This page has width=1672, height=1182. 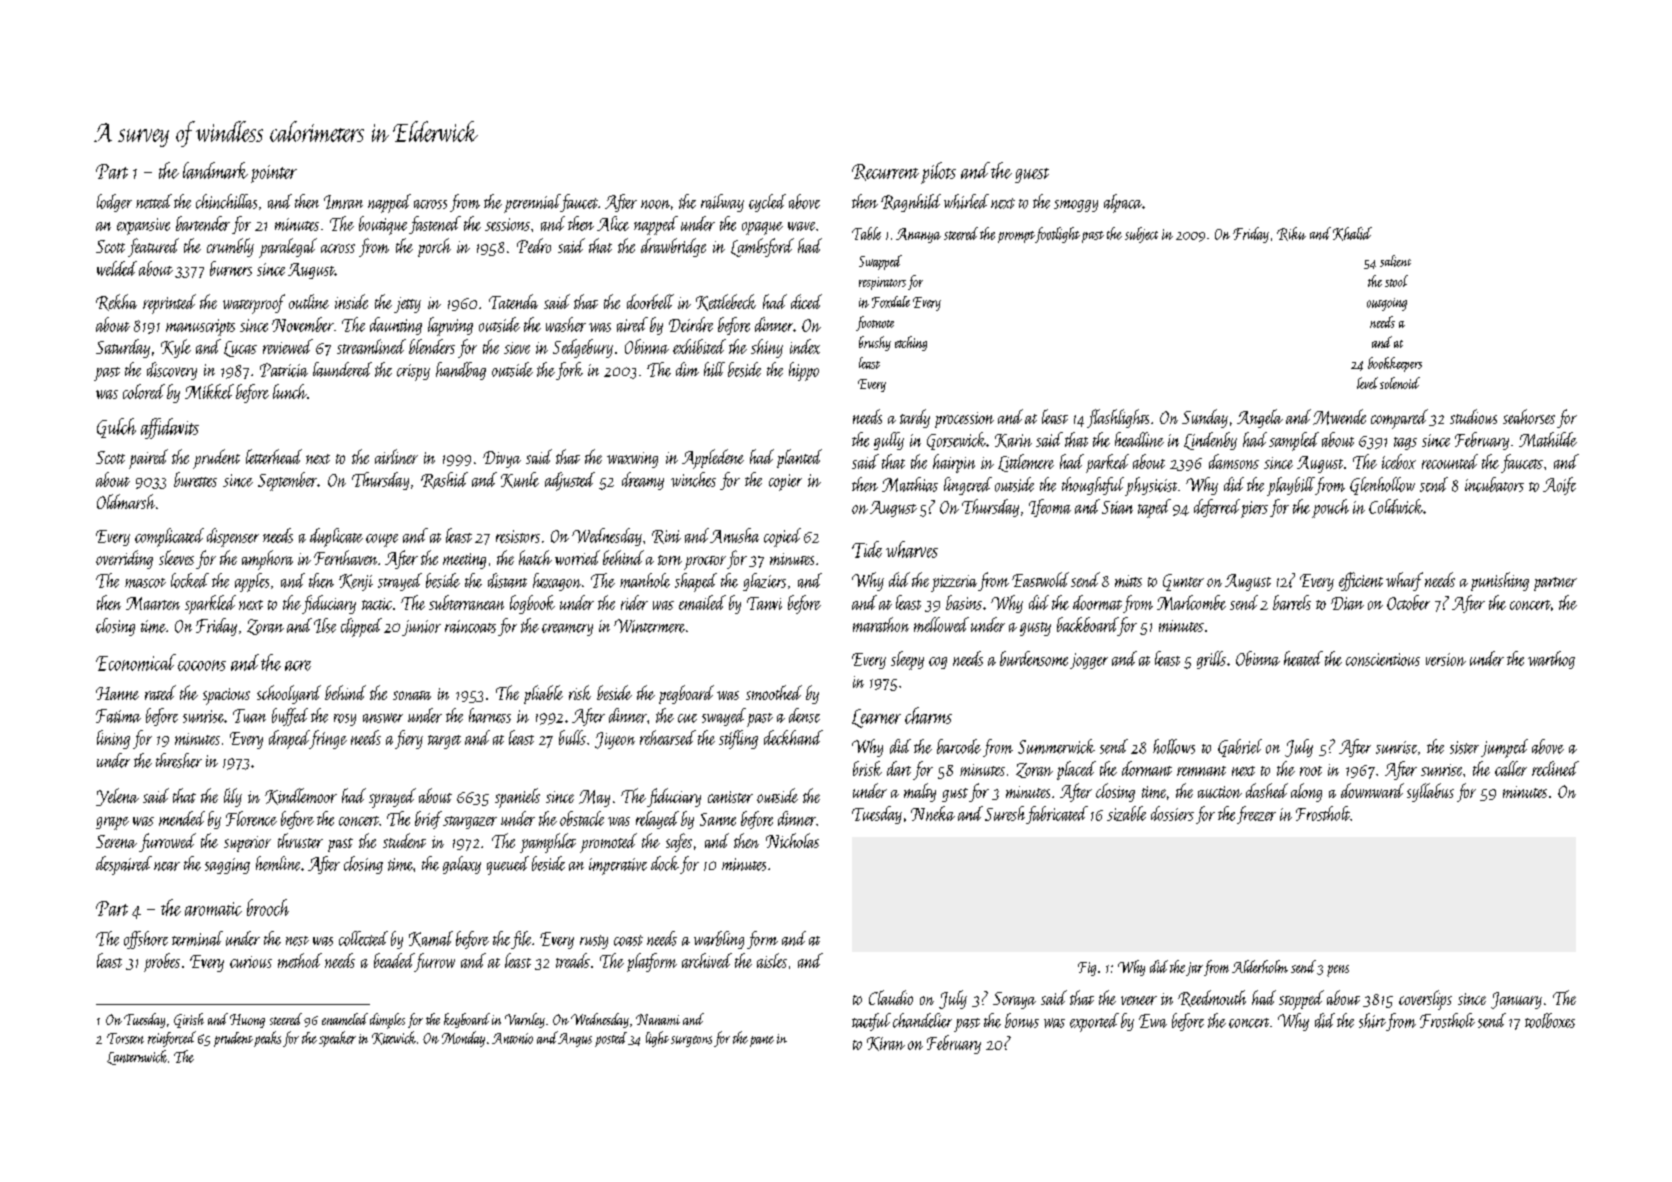 I want to click on Summerwick, so click(x=1056, y=746).
